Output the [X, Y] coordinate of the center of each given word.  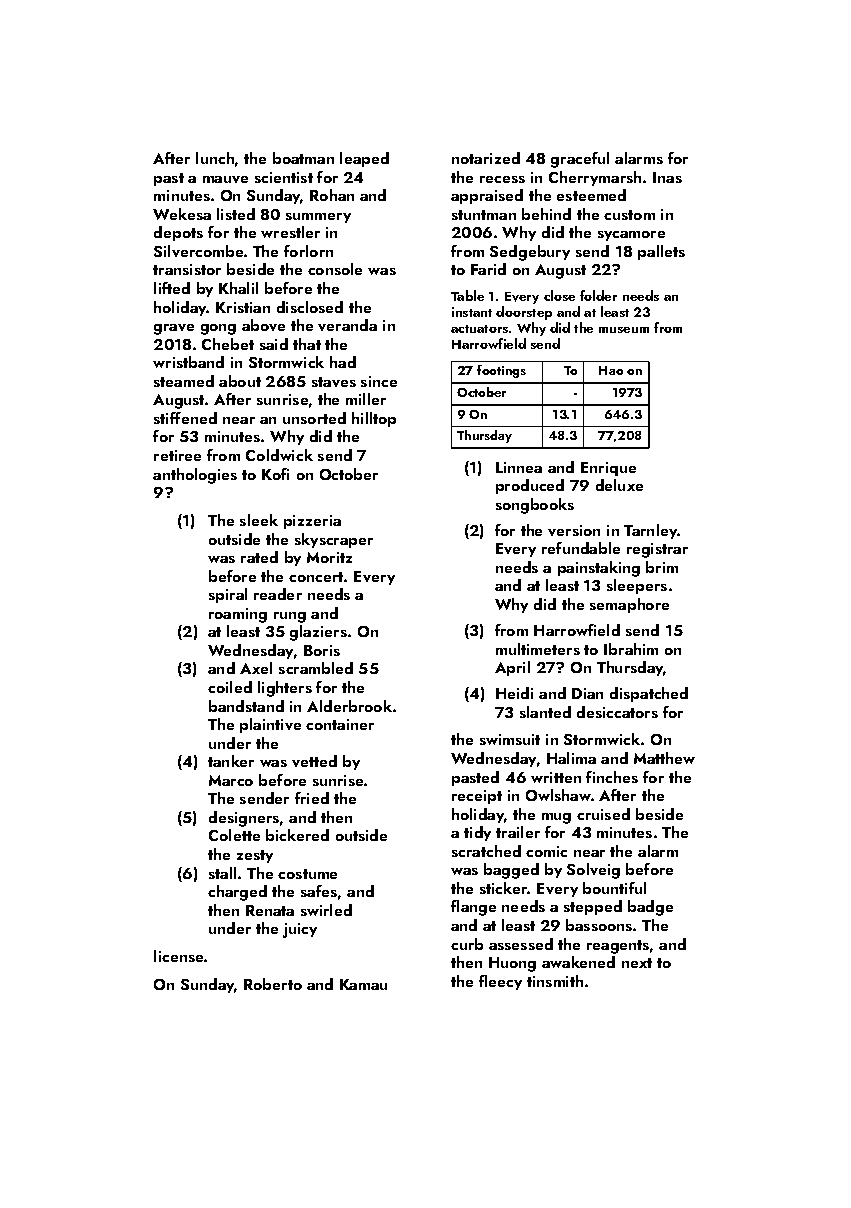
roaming [238, 615]
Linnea [519, 467]
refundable [581, 548]
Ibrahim [631, 649]
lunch [215, 158]
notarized [486, 158]
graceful [580, 160]
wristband [188, 362]
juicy [300, 930]
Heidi [514, 693]
